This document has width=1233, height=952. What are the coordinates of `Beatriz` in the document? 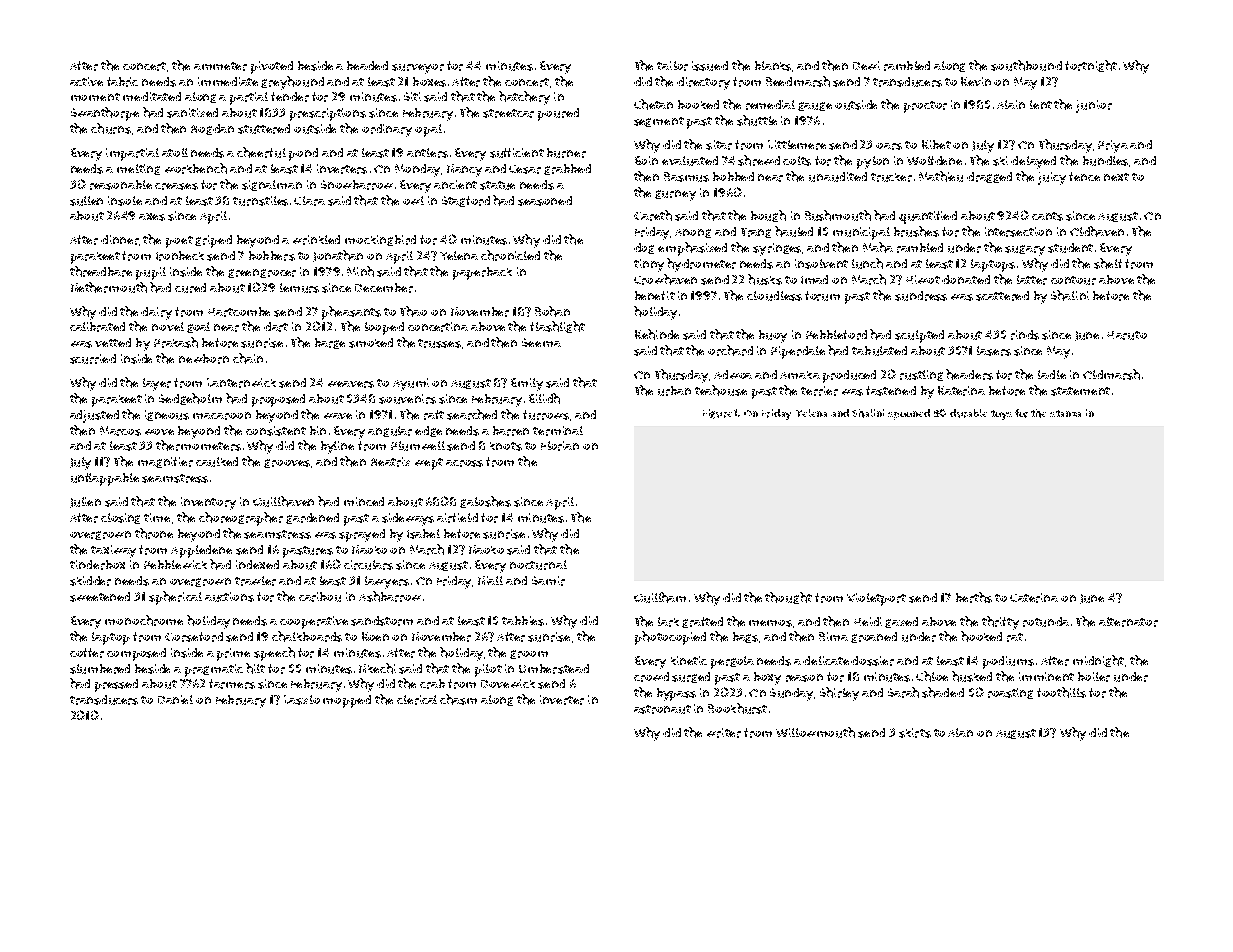 It's located at (390, 462).
